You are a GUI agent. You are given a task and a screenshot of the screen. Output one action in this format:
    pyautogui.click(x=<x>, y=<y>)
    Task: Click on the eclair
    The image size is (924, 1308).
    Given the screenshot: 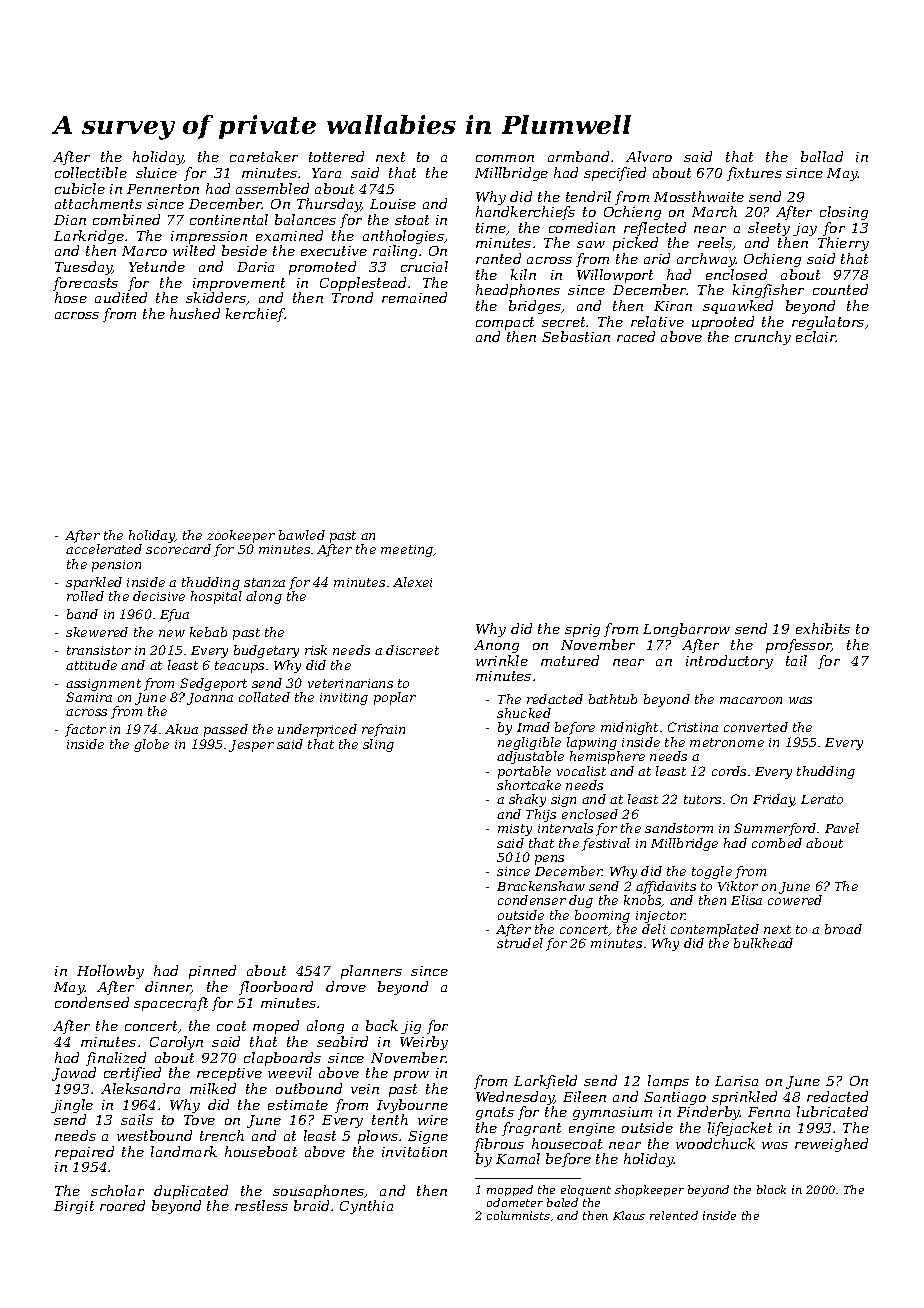 What is the action you would take?
    pyautogui.click(x=816, y=336)
